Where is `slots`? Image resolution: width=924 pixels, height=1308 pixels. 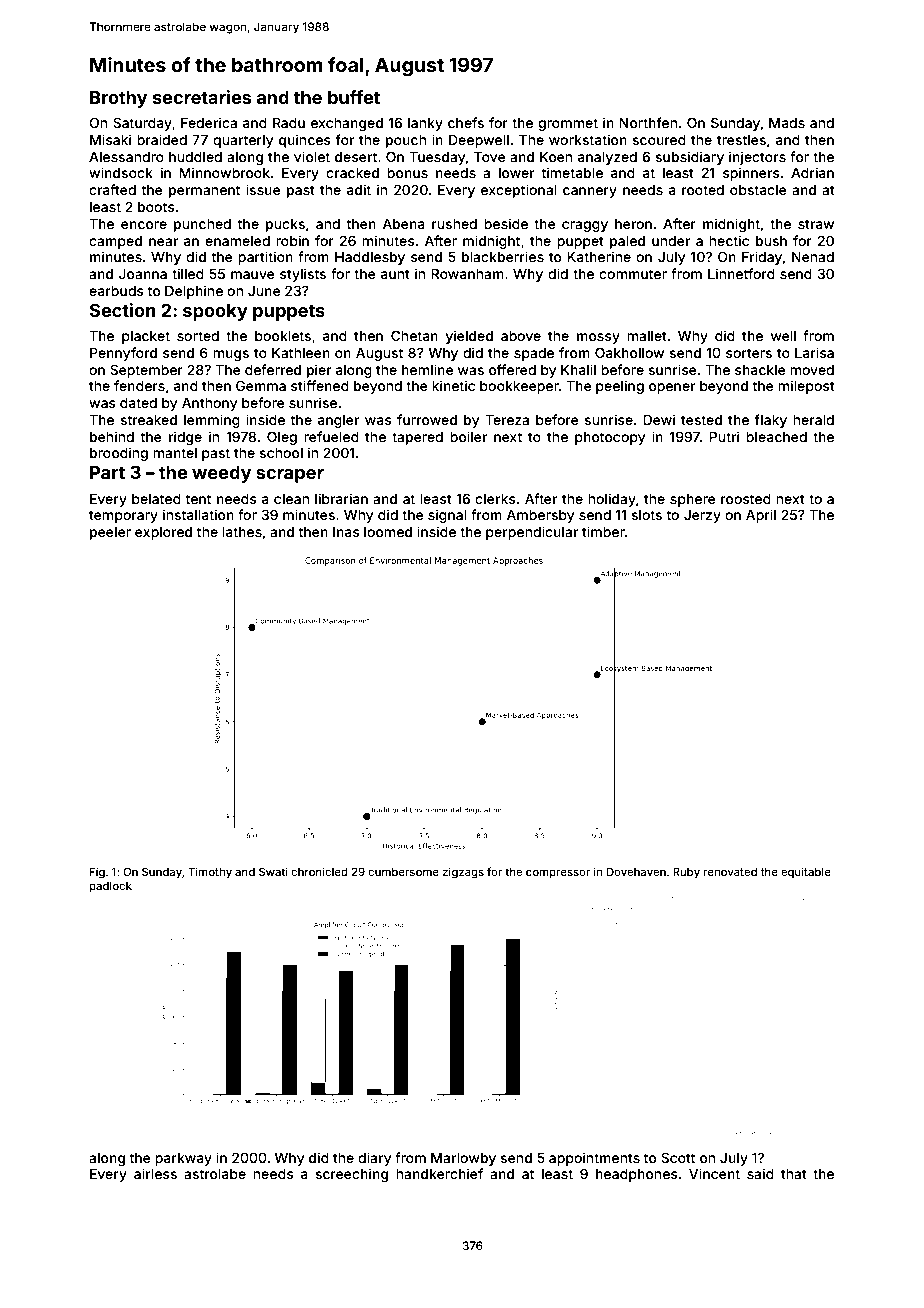
slots is located at coordinates (646, 515).
